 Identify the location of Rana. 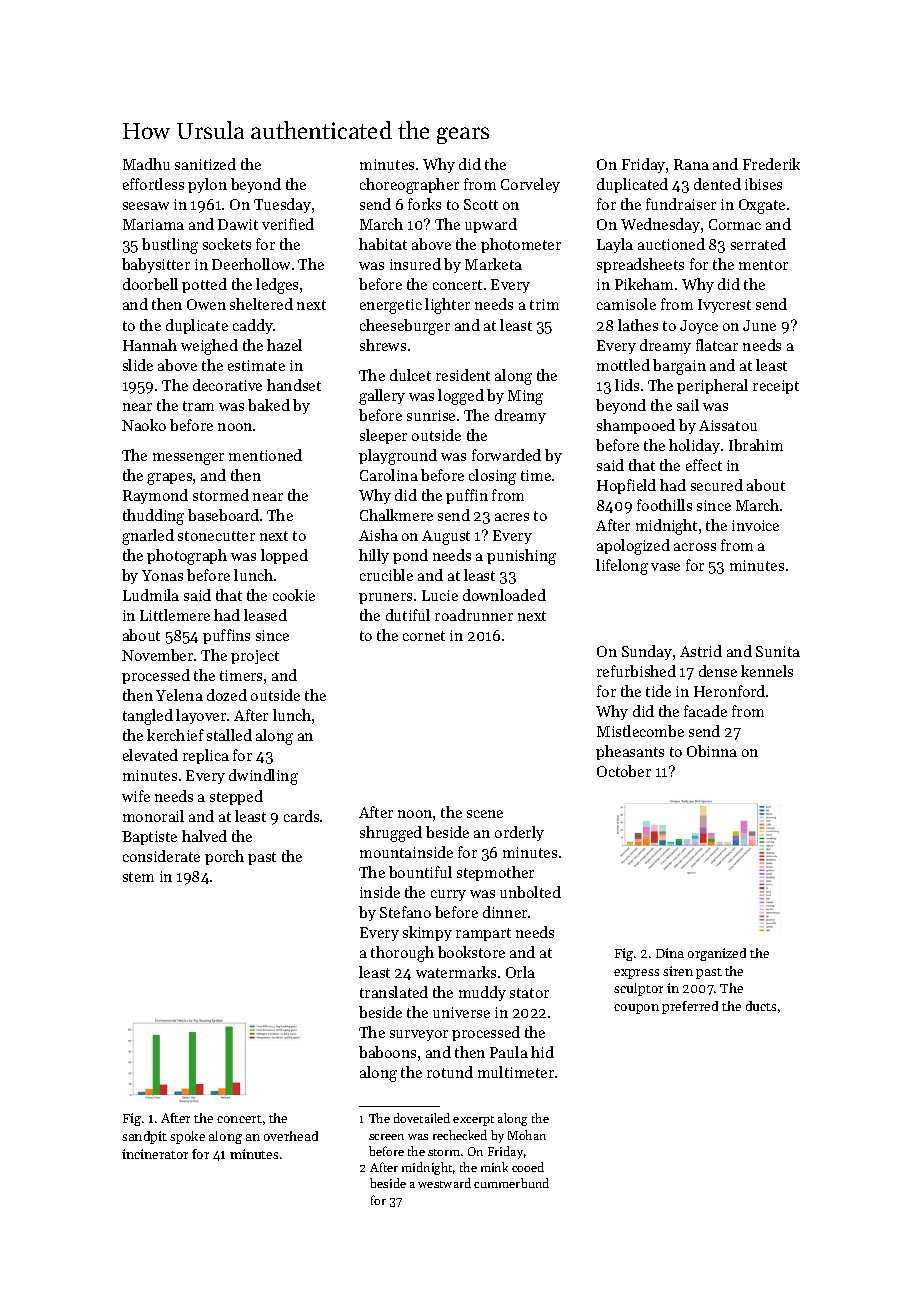
(691, 164).
